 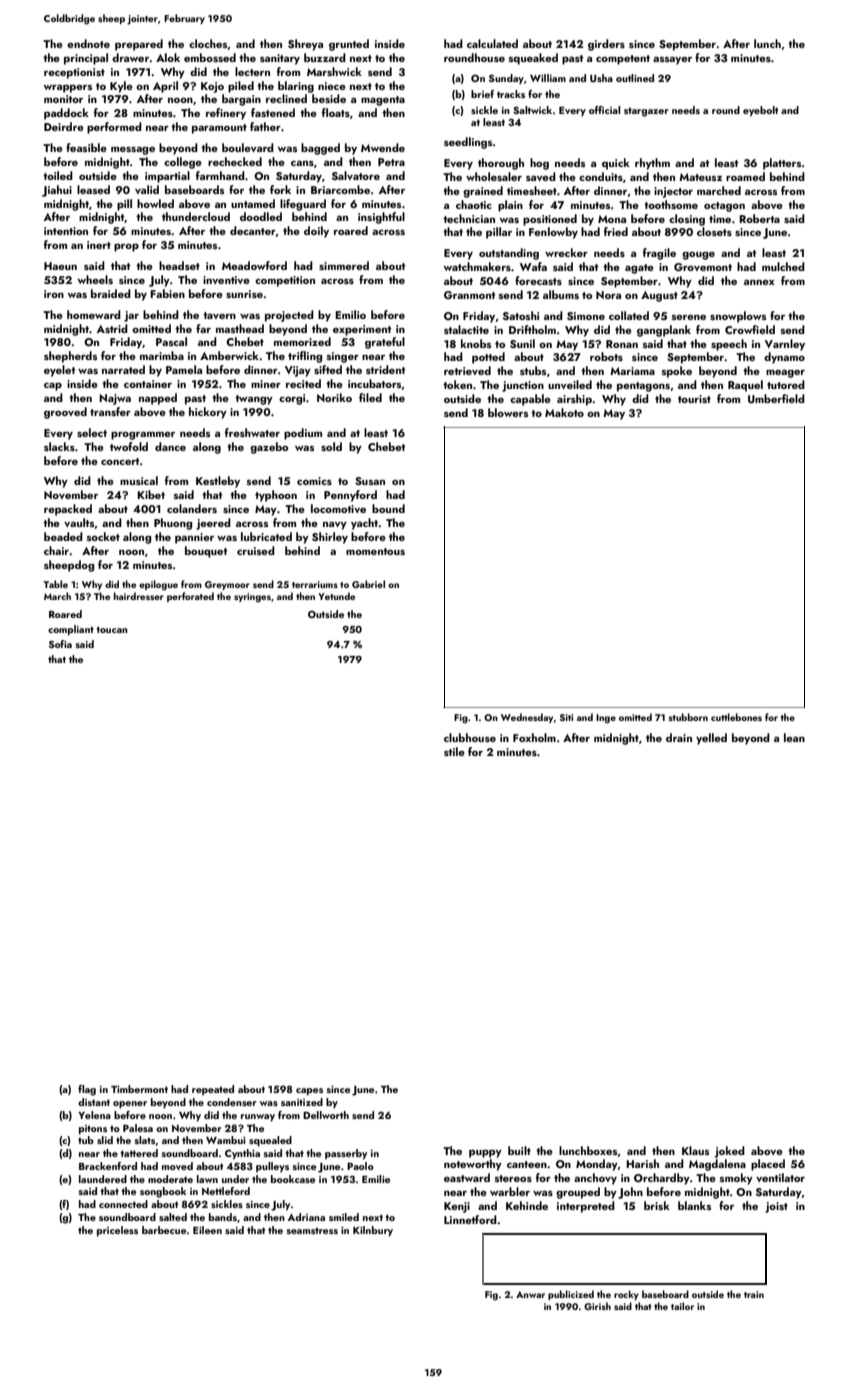 I want to click on Kilnbury, so click(x=373, y=1231).
